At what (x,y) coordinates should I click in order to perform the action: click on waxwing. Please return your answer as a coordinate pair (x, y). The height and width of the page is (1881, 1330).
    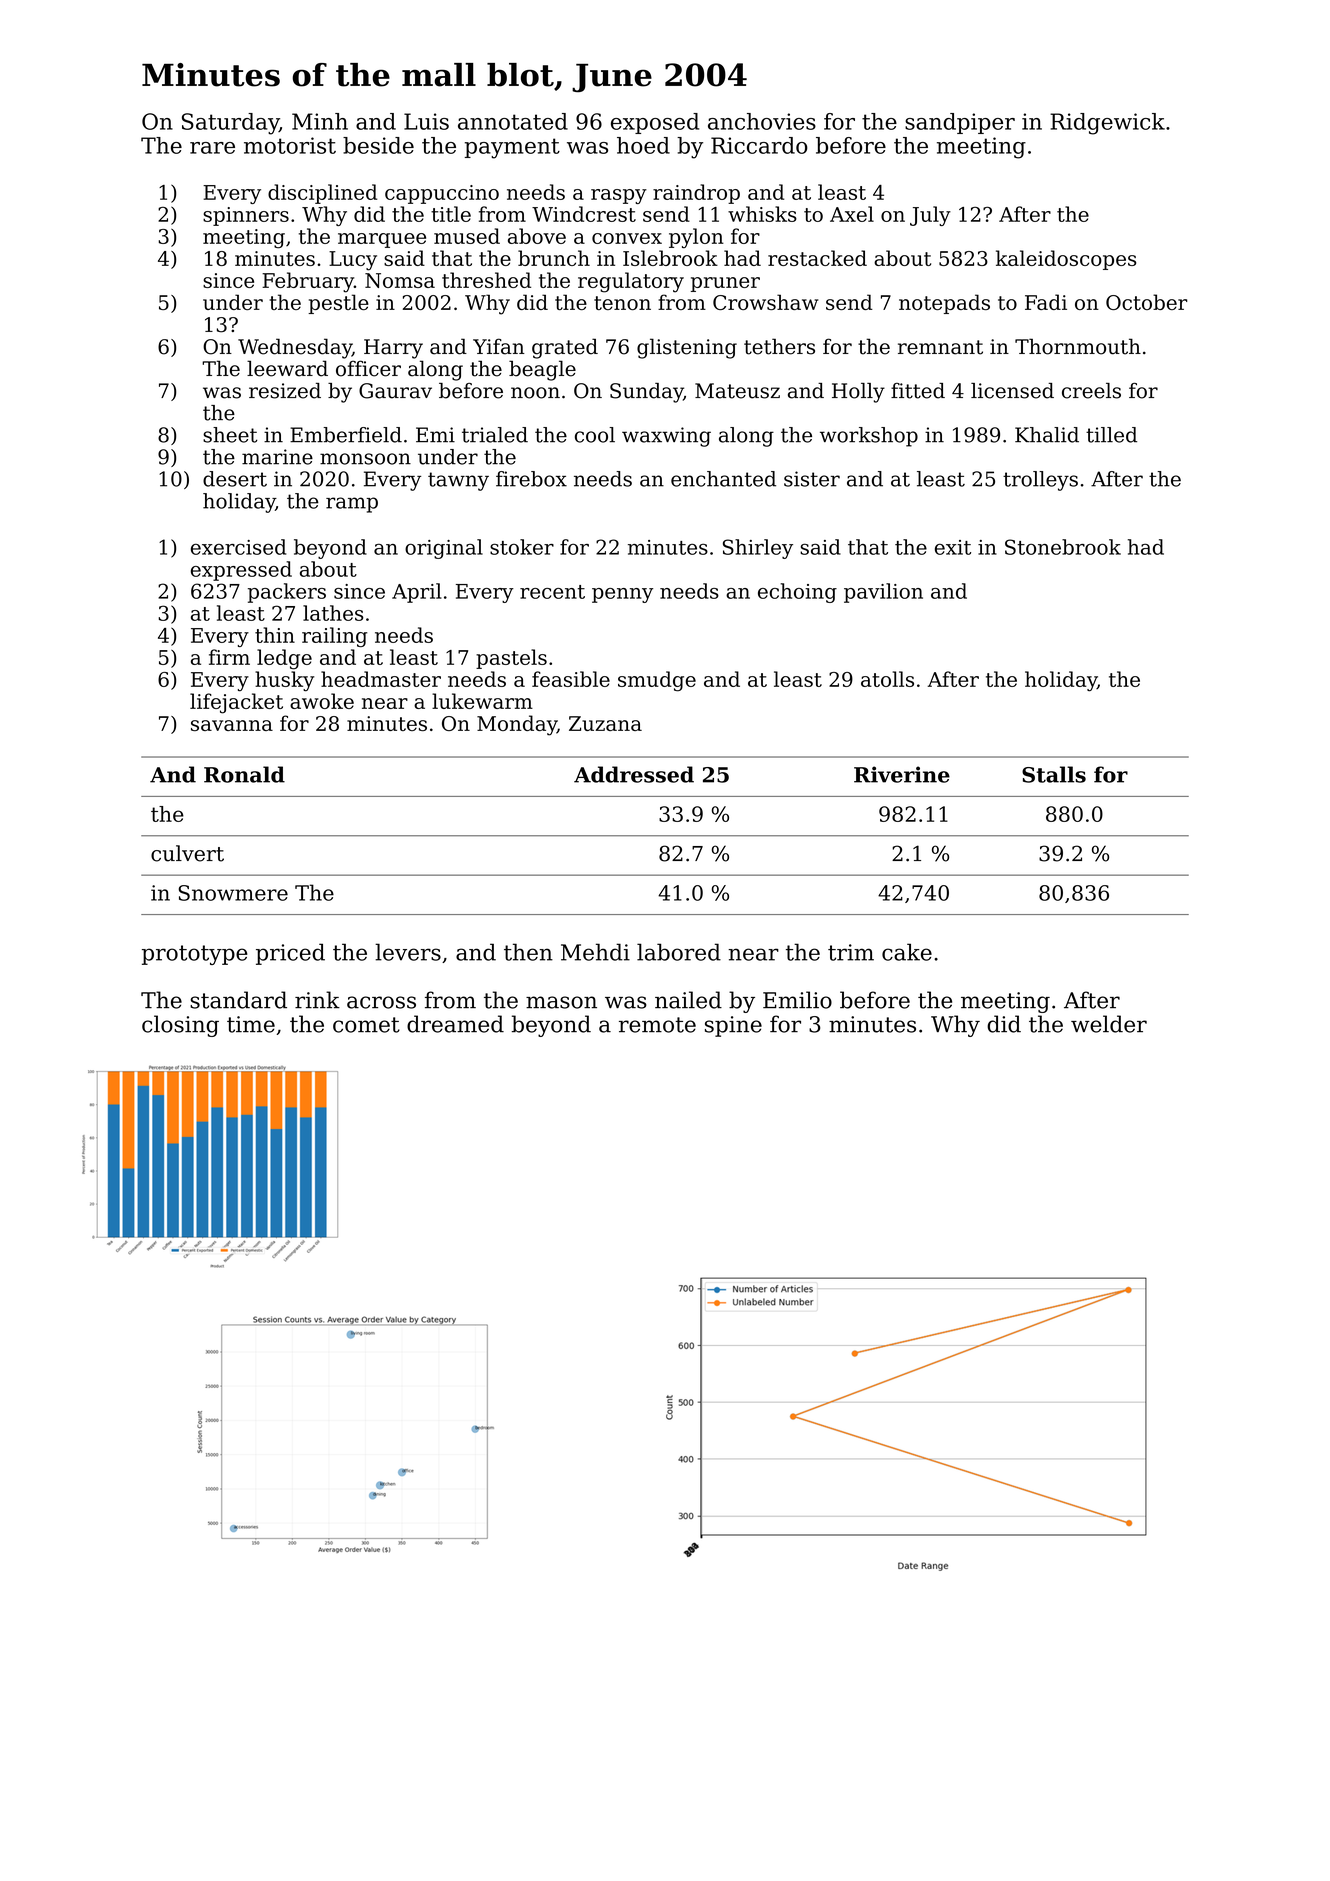
    Looking at the image, I should click on (666, 437).
